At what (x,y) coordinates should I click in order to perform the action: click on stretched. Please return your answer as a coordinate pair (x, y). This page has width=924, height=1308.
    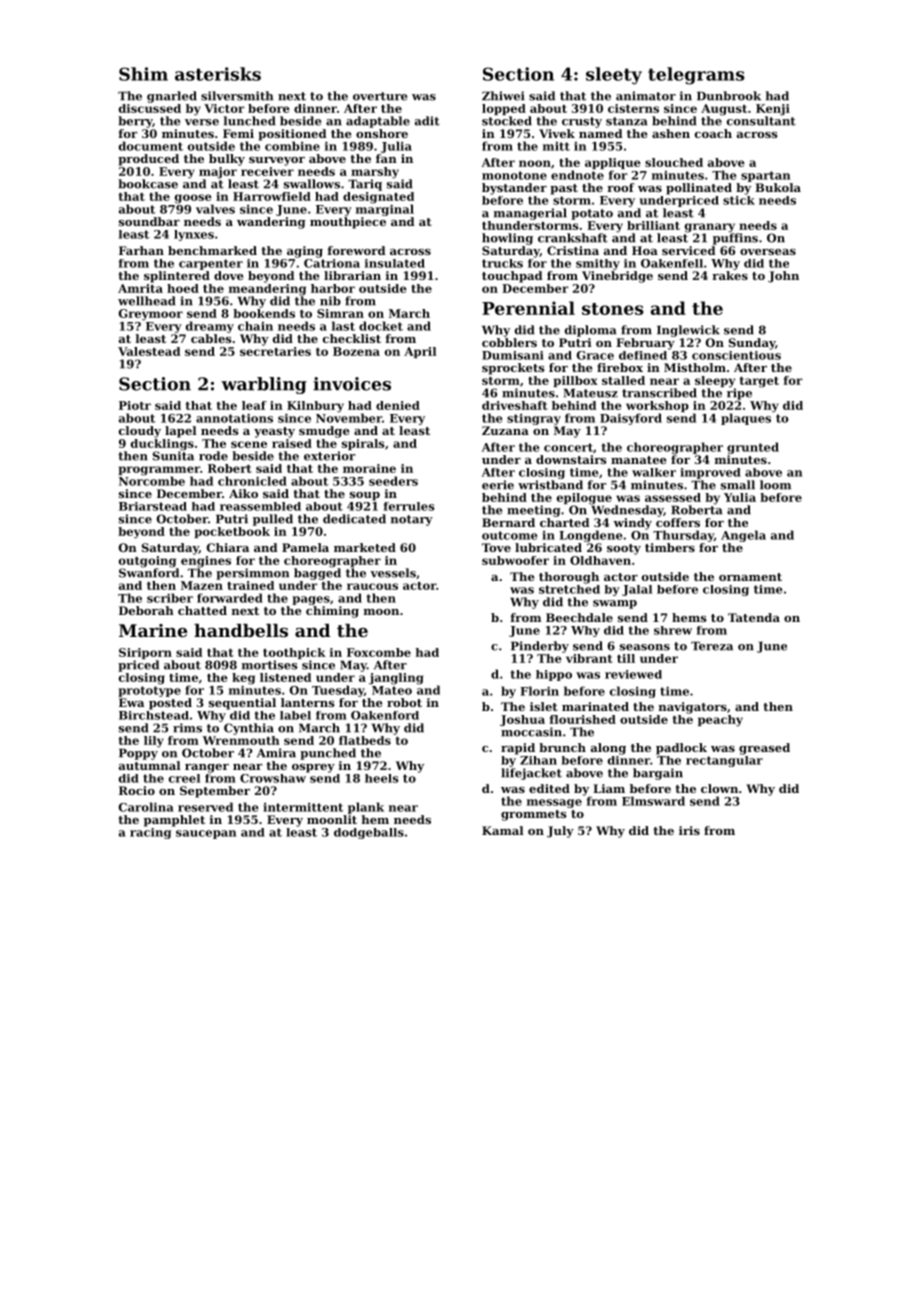
    Looking at the image, I should click on (569, 589).
